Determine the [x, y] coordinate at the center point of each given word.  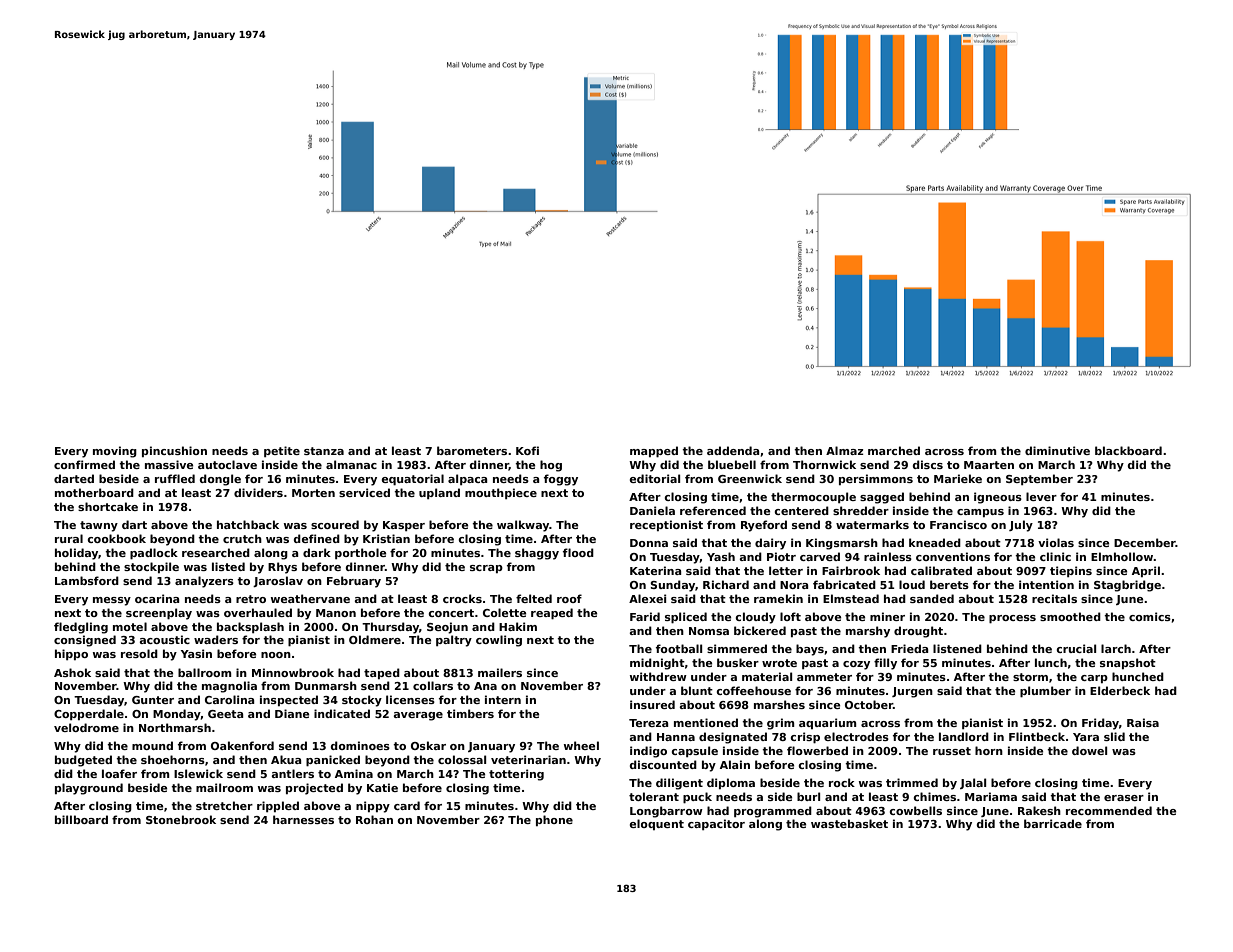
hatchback [248, 524]
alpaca [468, 479]
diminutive [1057, 450]
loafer [119, 773]
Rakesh [1039, 810]
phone [554, 820]
